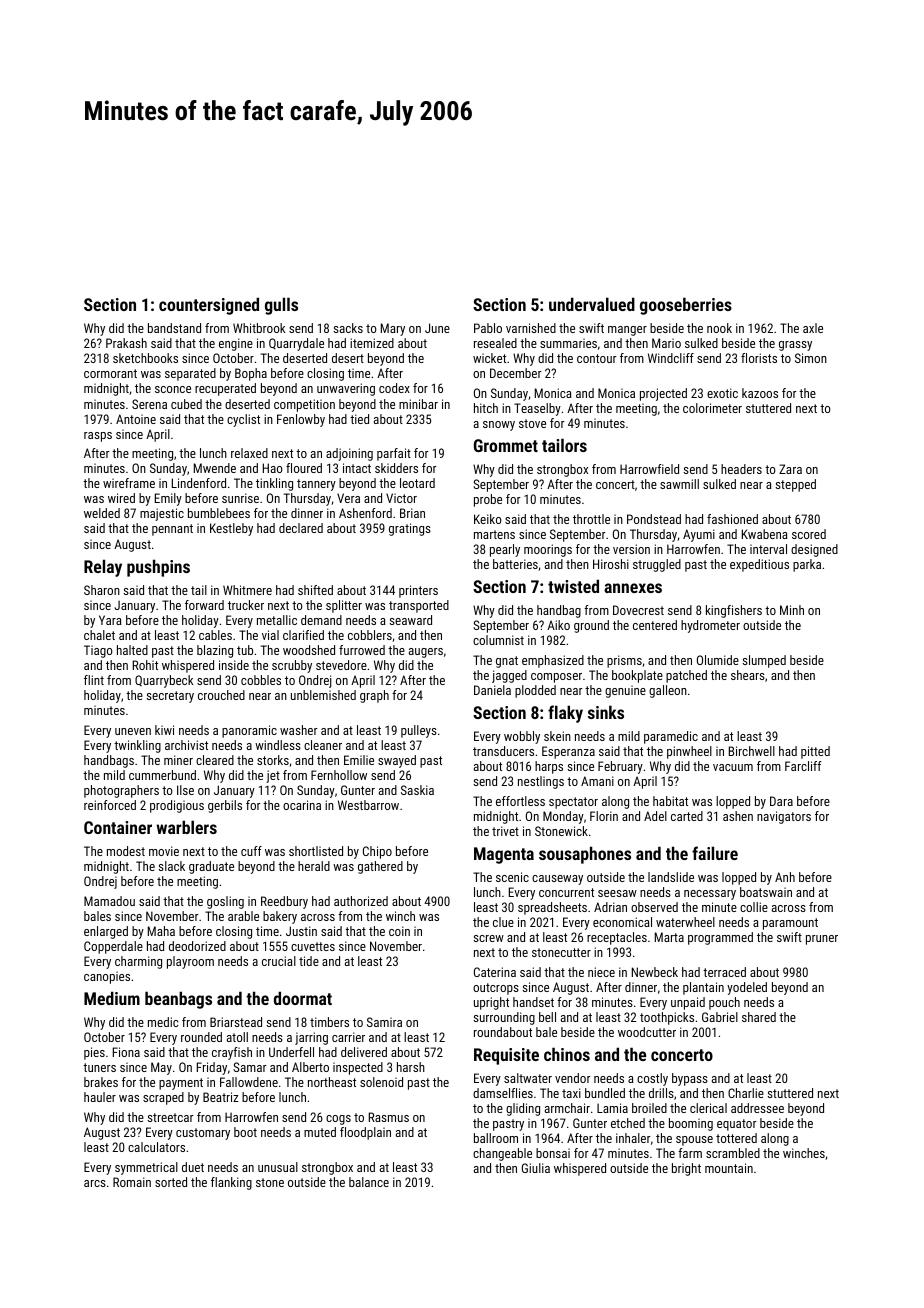 Image resolution: width=924 pixels, height=1308 pixels. Describe the element at coordinates (536, 1168) in the page. I see `Giulia` at that location.
